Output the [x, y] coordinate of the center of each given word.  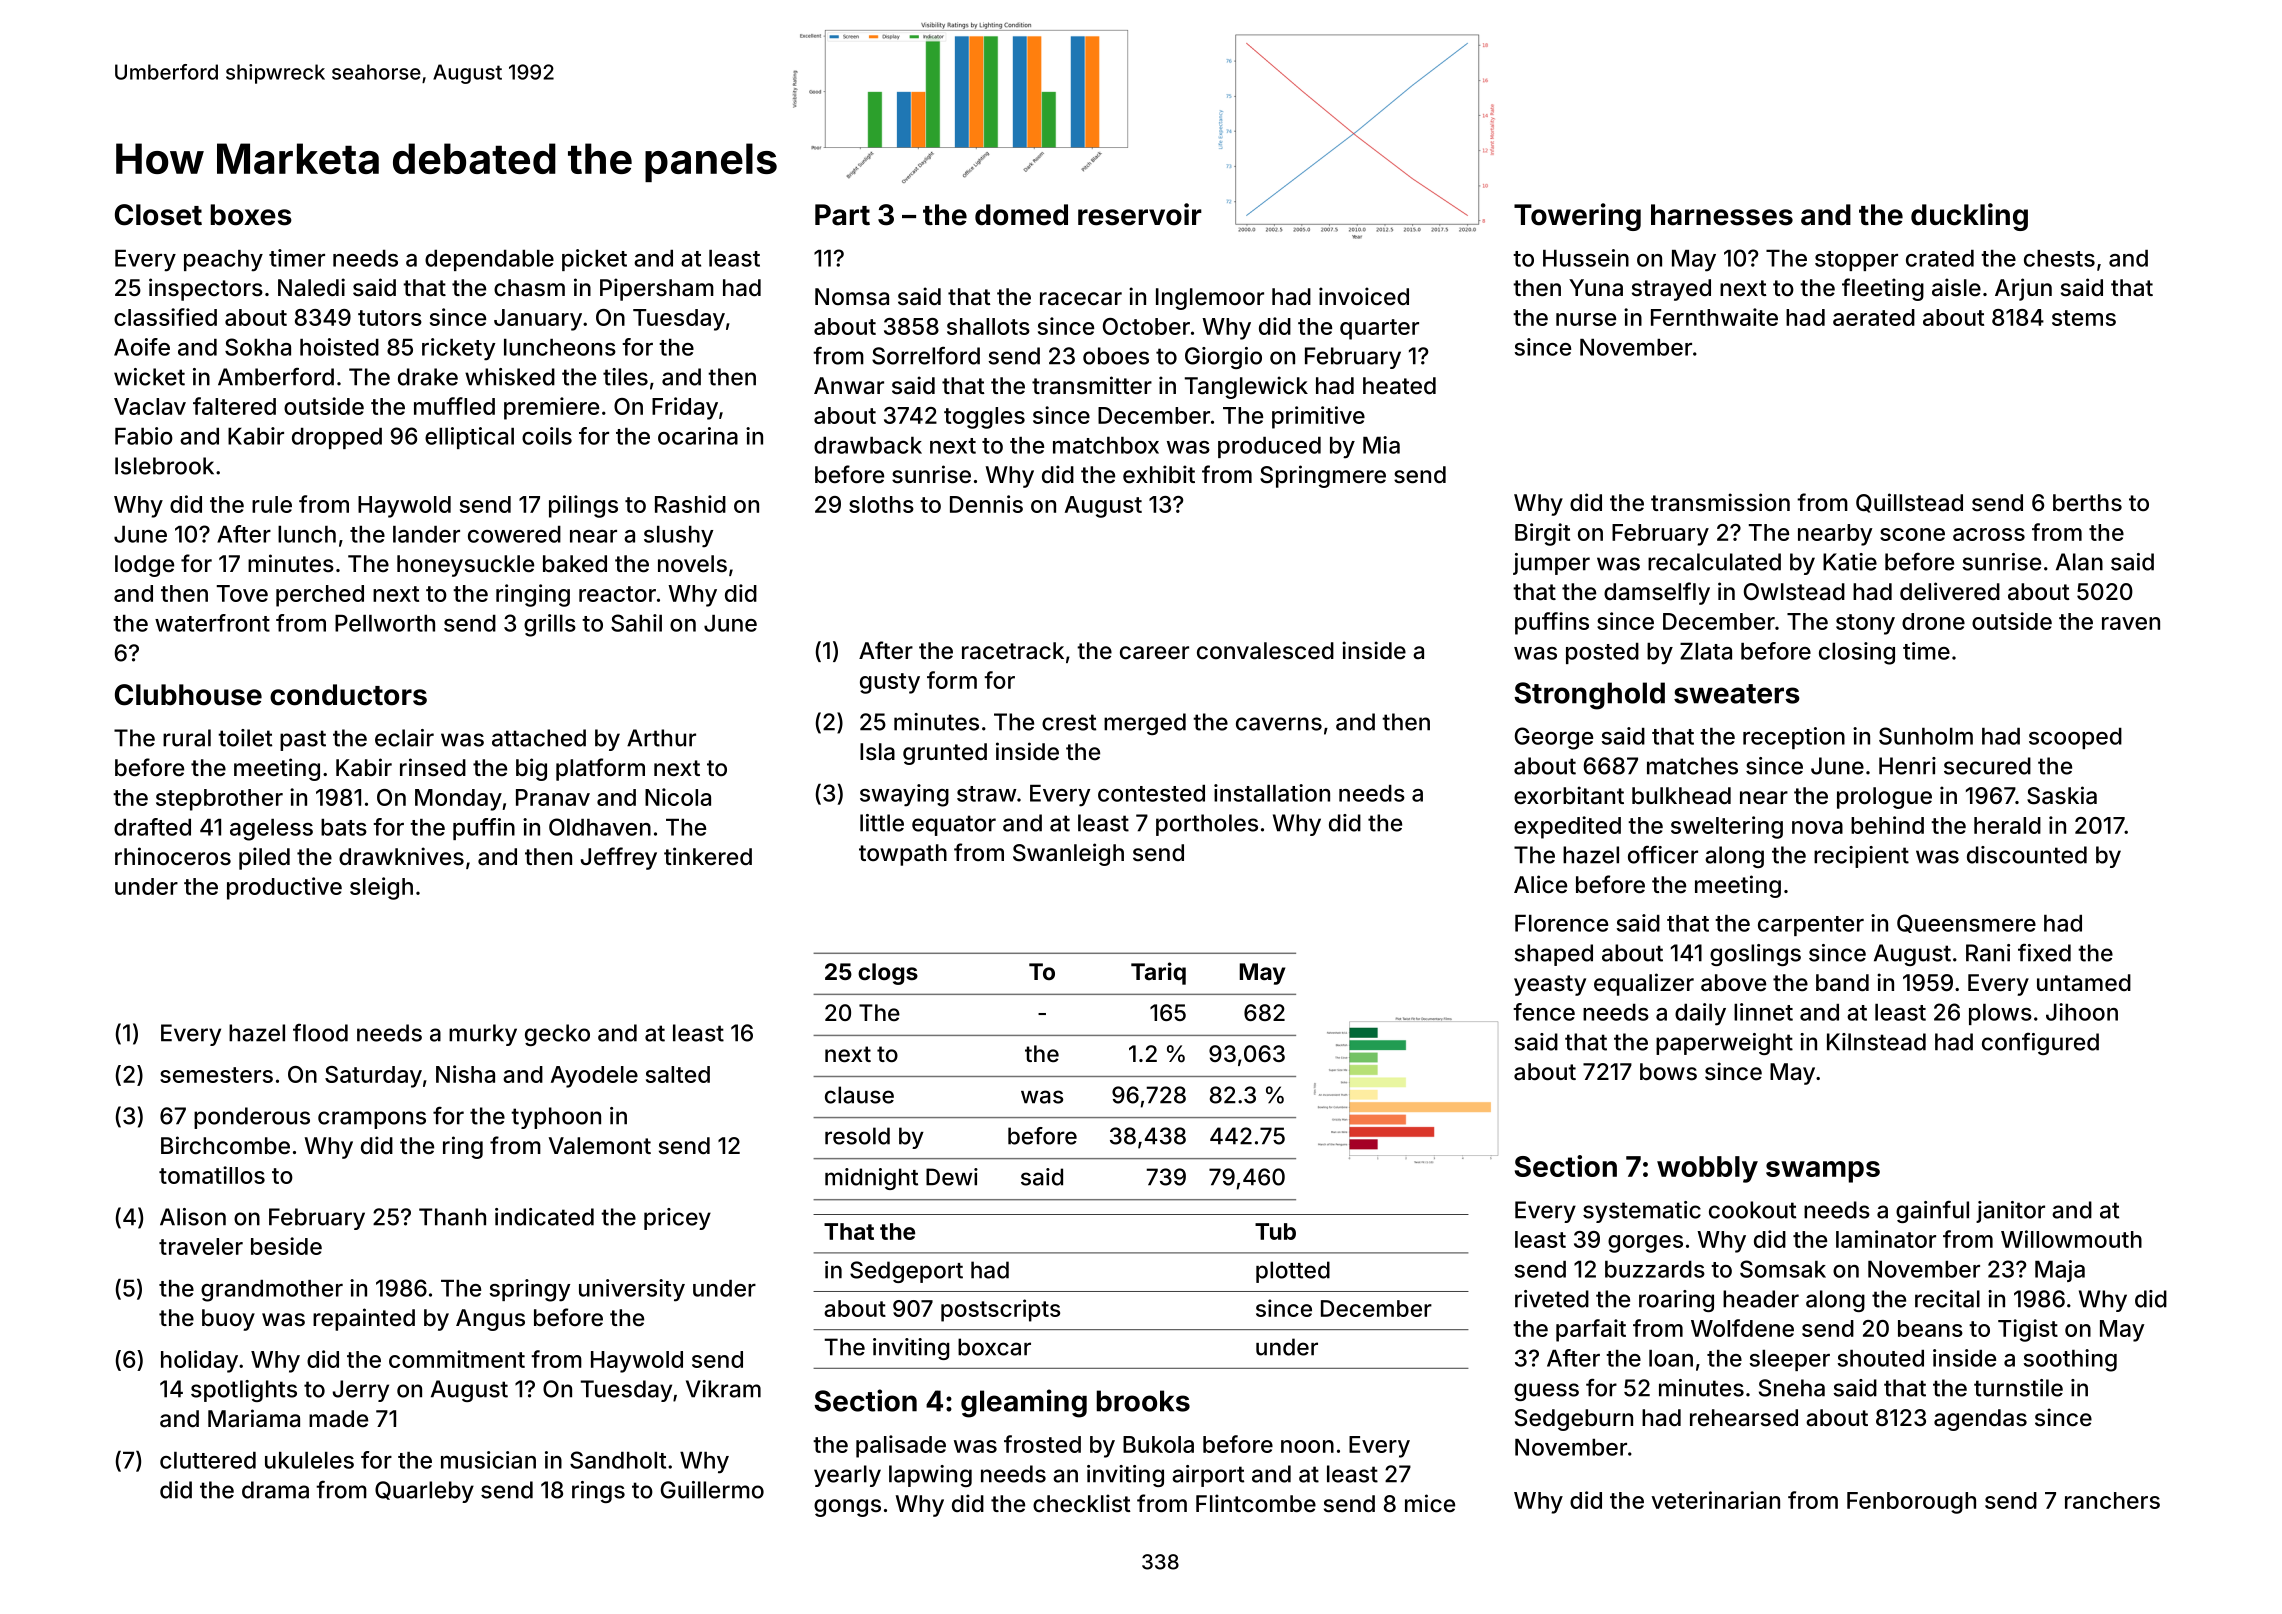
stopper [1856, 261]
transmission [1720, 502]
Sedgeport [906, 1272]
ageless [271, 830]
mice [1430, 1503]
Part [842, 215]
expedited [1567, 827]
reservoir [1140, 214]
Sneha [1792, 1388]
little [882, 823]
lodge [144, 566]
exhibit [1159, 474]
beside [286, 1246]
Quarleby [424, 1492]
